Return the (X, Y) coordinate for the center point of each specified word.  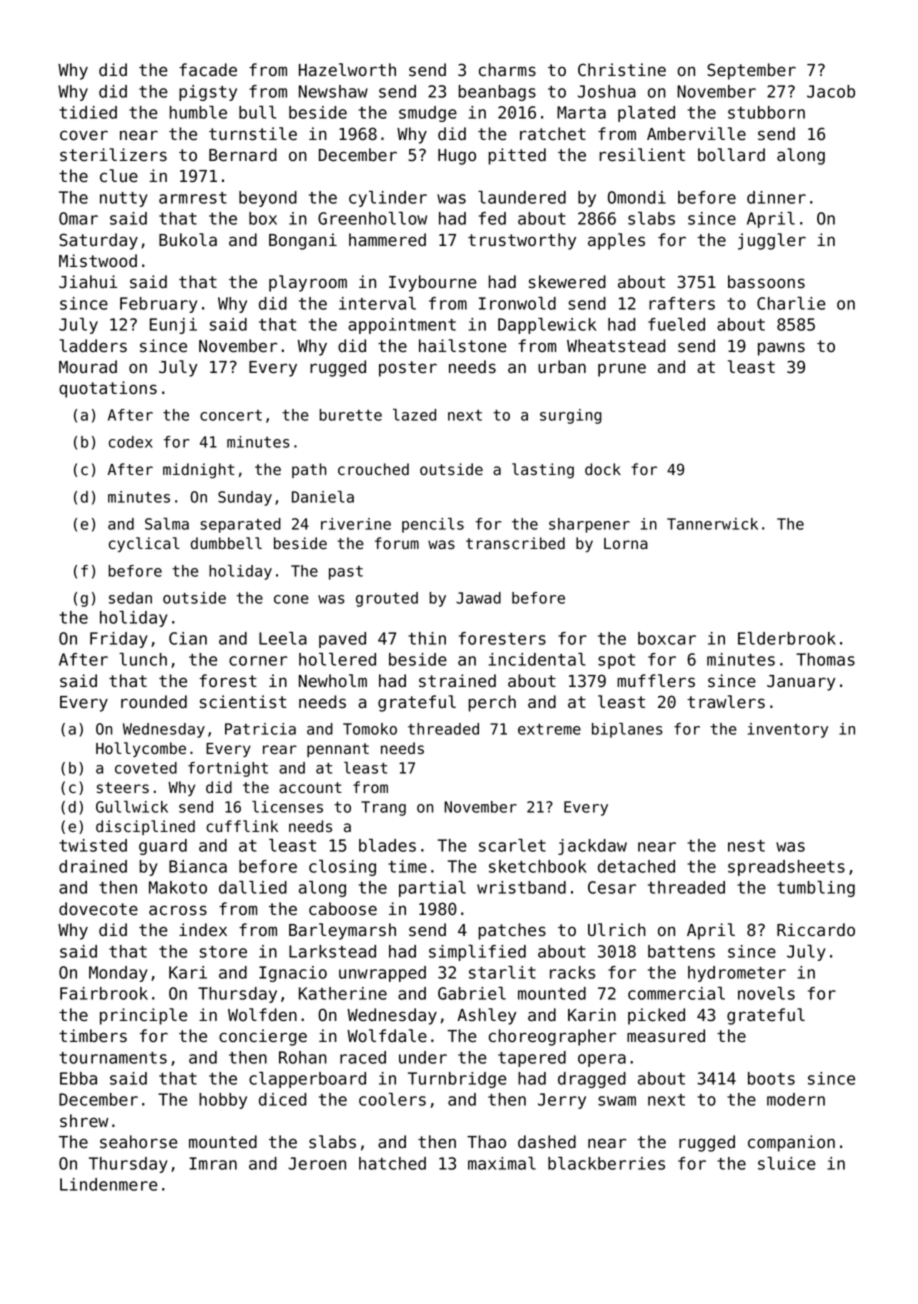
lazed (414, 415)
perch (492, 703)
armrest (193, 198)
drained (93, 866)
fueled (676, 324)
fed (492, 218)
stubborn (766, 112)
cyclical (144, 544)
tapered (532, 1059)
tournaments (113, 1058)
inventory (788, 730)
